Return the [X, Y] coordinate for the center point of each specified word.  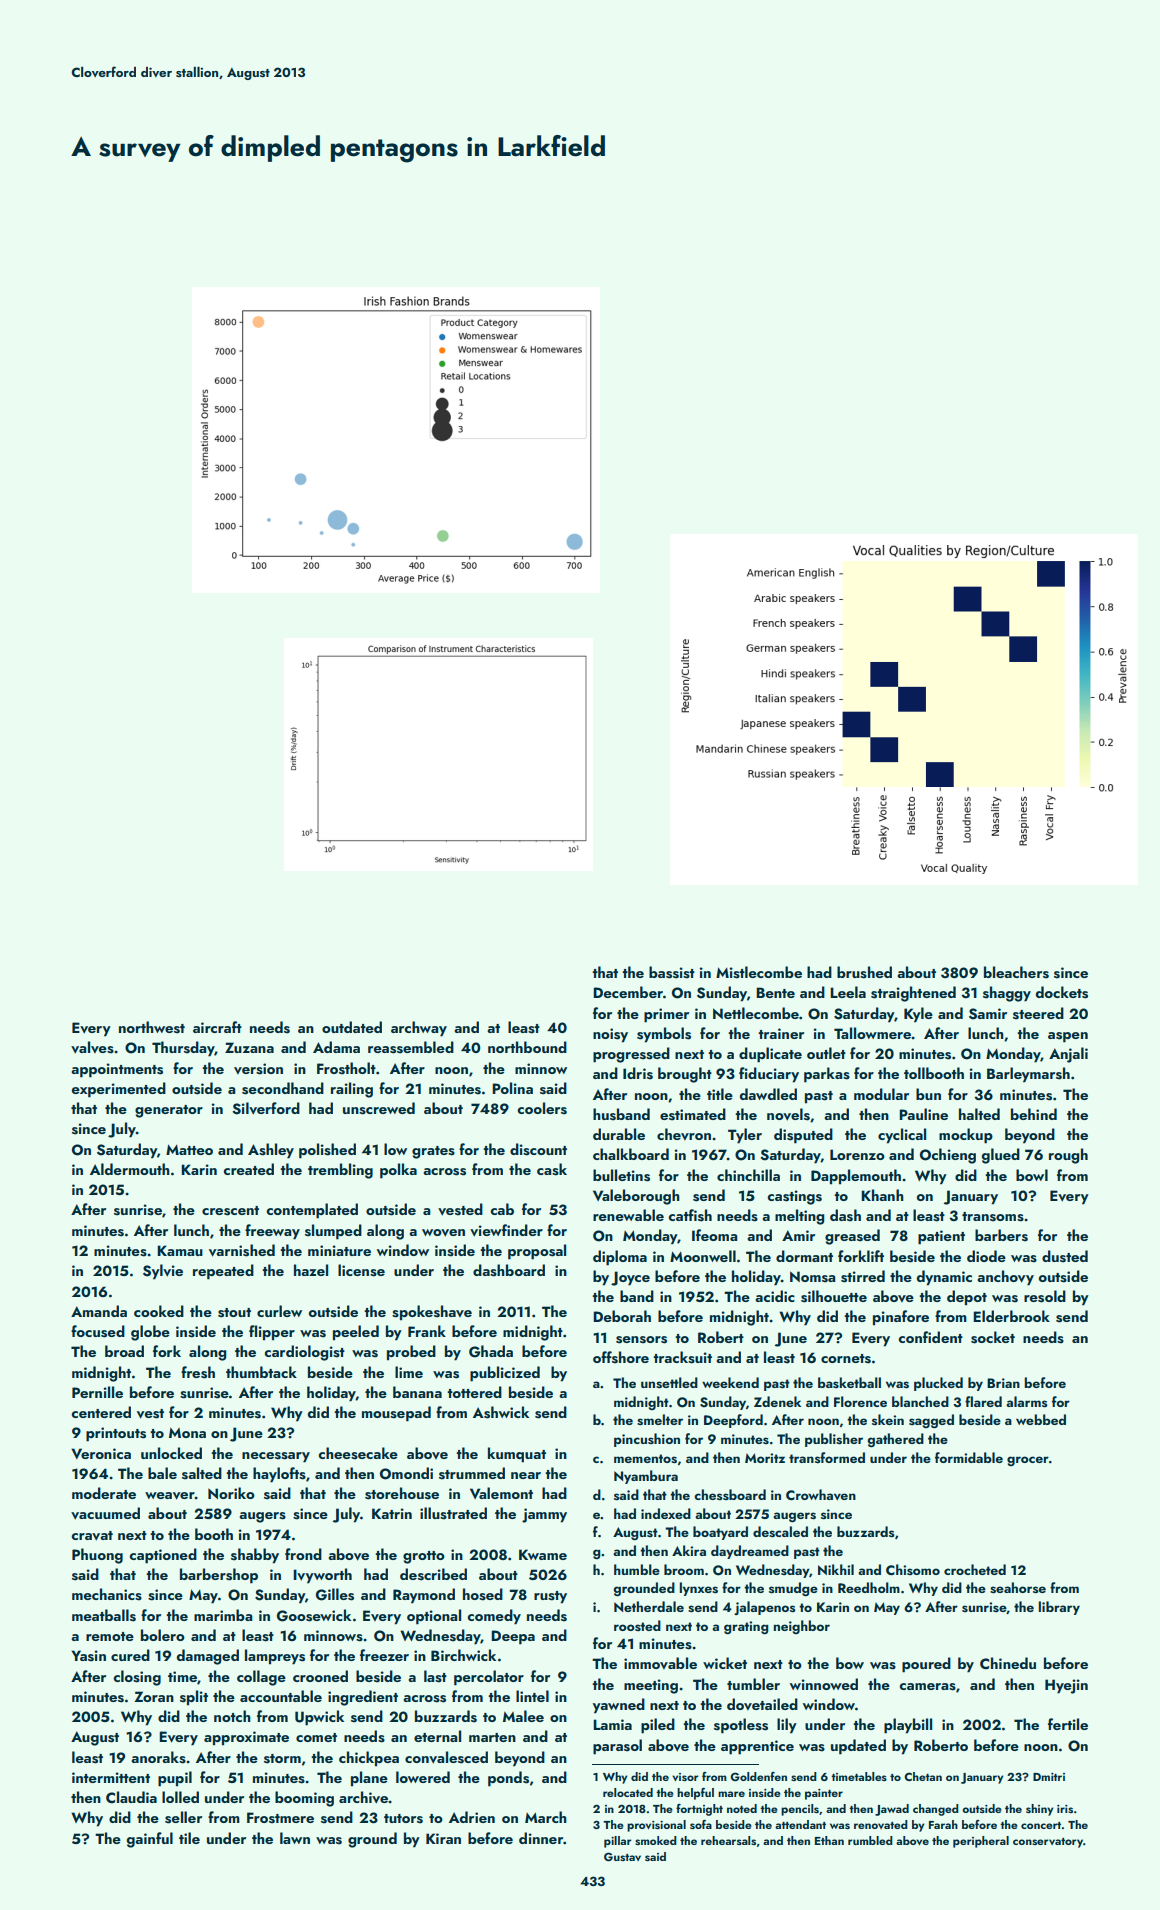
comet [316, 1737]
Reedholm [869, 1587]
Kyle [918, 1014]
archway [419, 1029]
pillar [618, 1842]
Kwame [543, 1554]
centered [101, 1412]
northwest [152, 1027]
